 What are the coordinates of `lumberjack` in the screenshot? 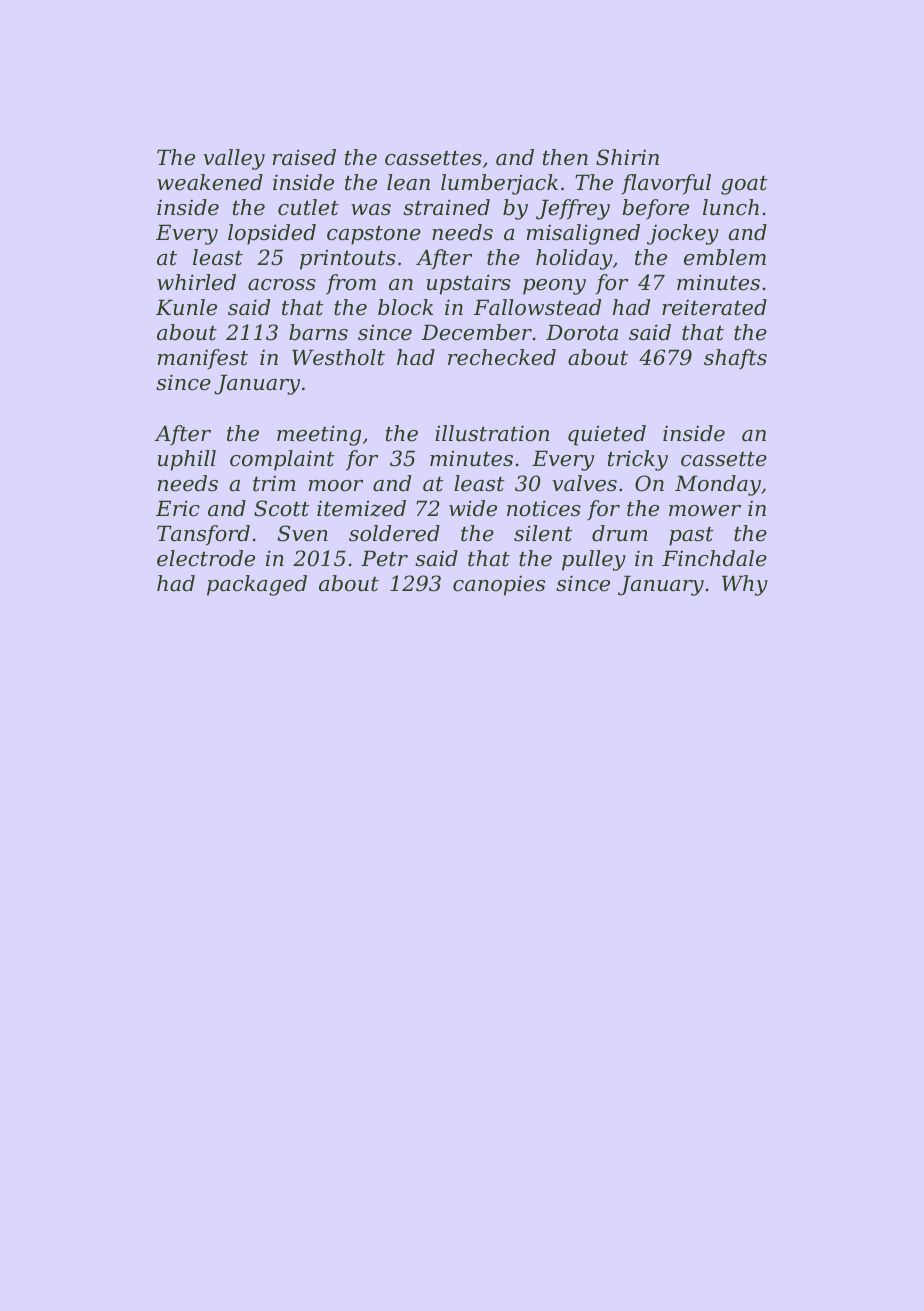 It's located at (499, 184).
